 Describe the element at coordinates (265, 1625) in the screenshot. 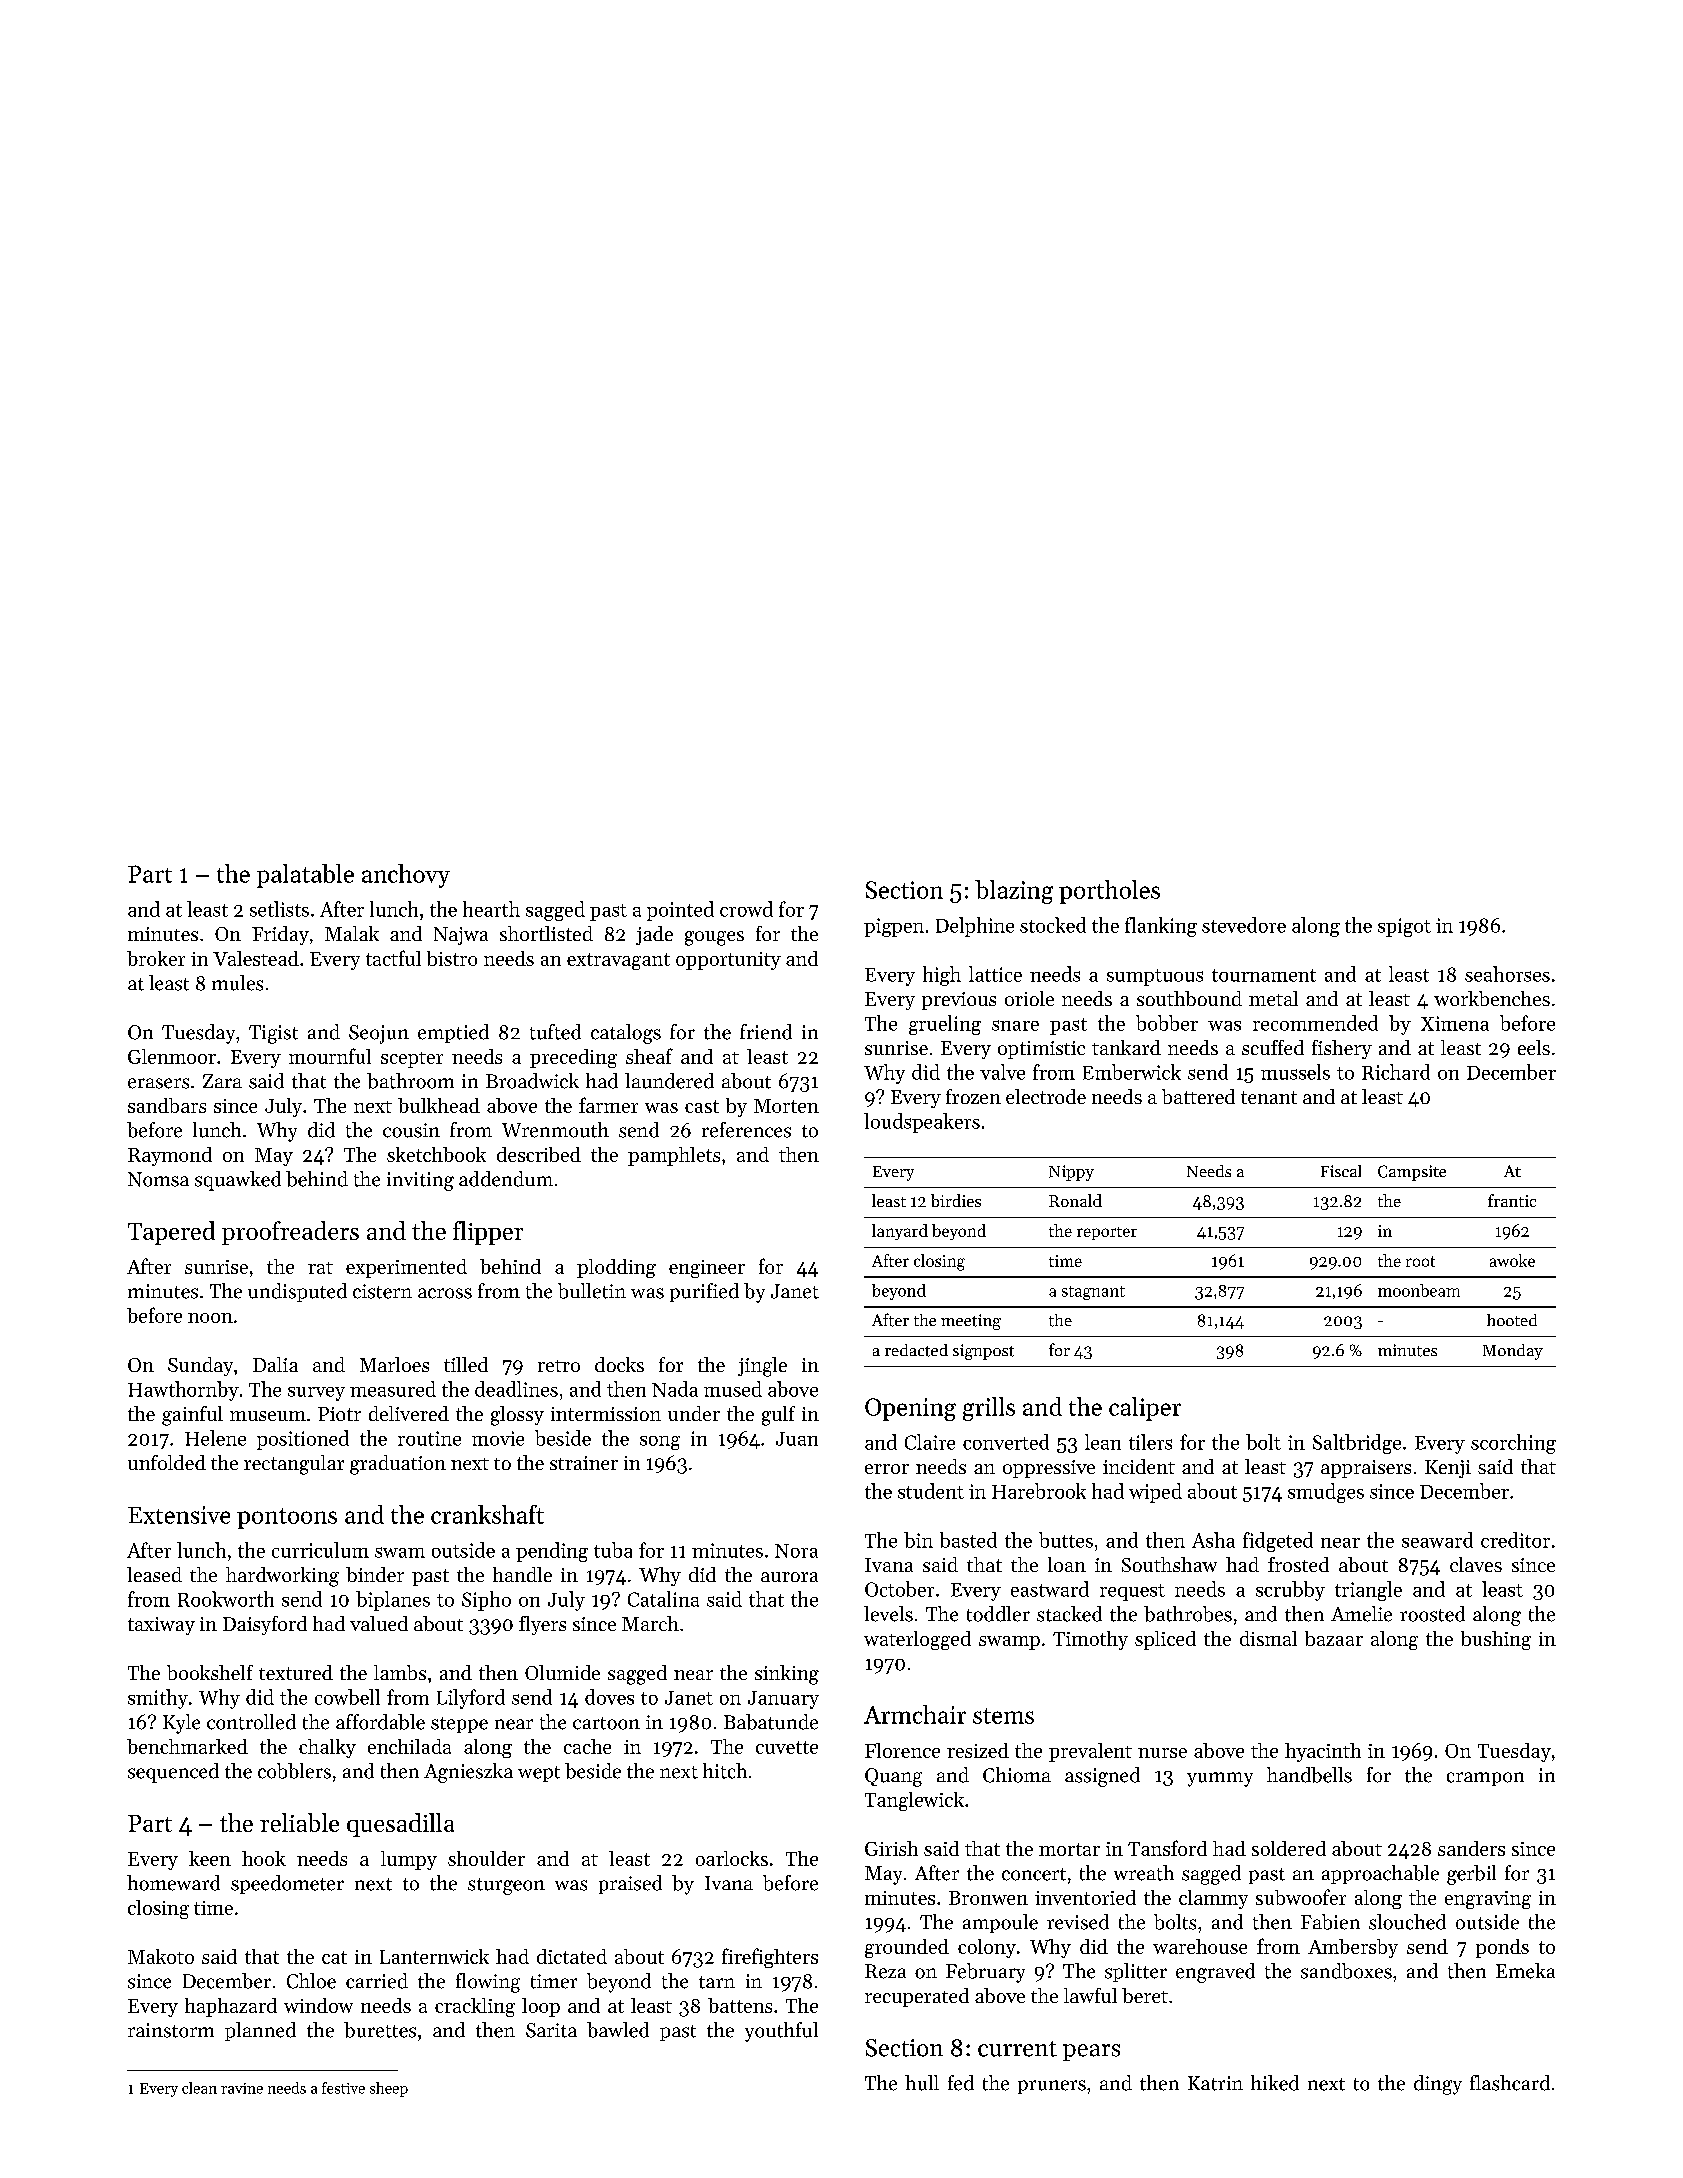

I see `Daisyford` at that location.
